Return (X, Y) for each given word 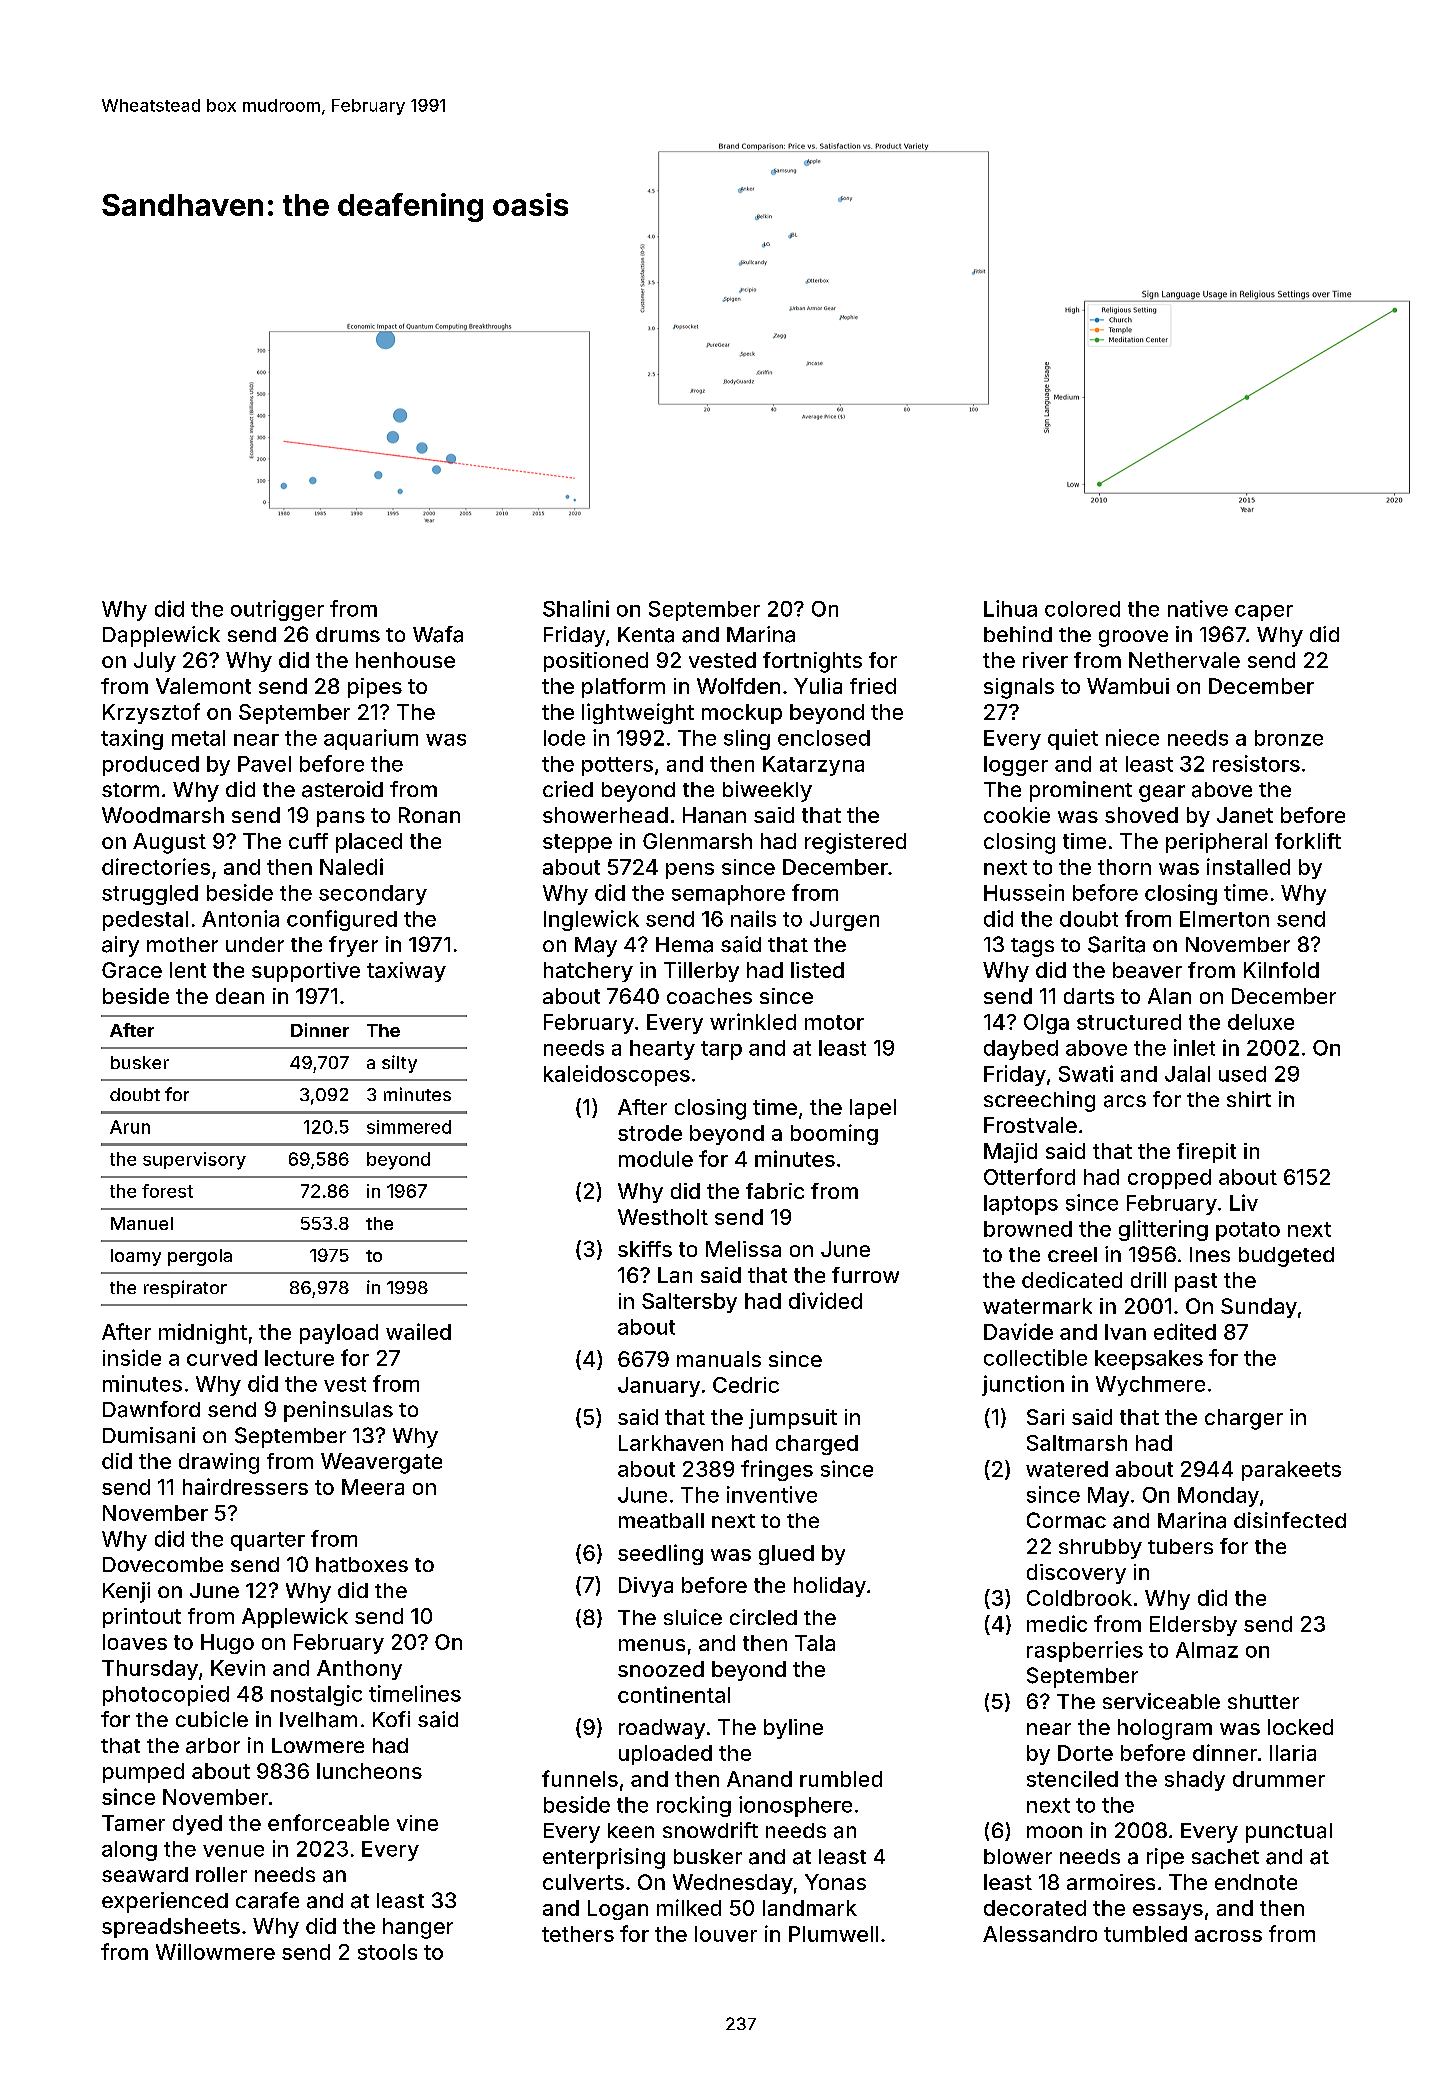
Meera (373, 1487)
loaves (135, 1642)
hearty (662, 1050)
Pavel (264, 764)
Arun (130, 1127)
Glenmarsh (697, 841)
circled (763, 1617)
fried (873, 686)
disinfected (1290, 1520)
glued (786, 1555)
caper (1264, 613)
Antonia (240, 918)
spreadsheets (171, 1928)
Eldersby (1193, 1626)
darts (1089, 996)
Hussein (1024, 892)
